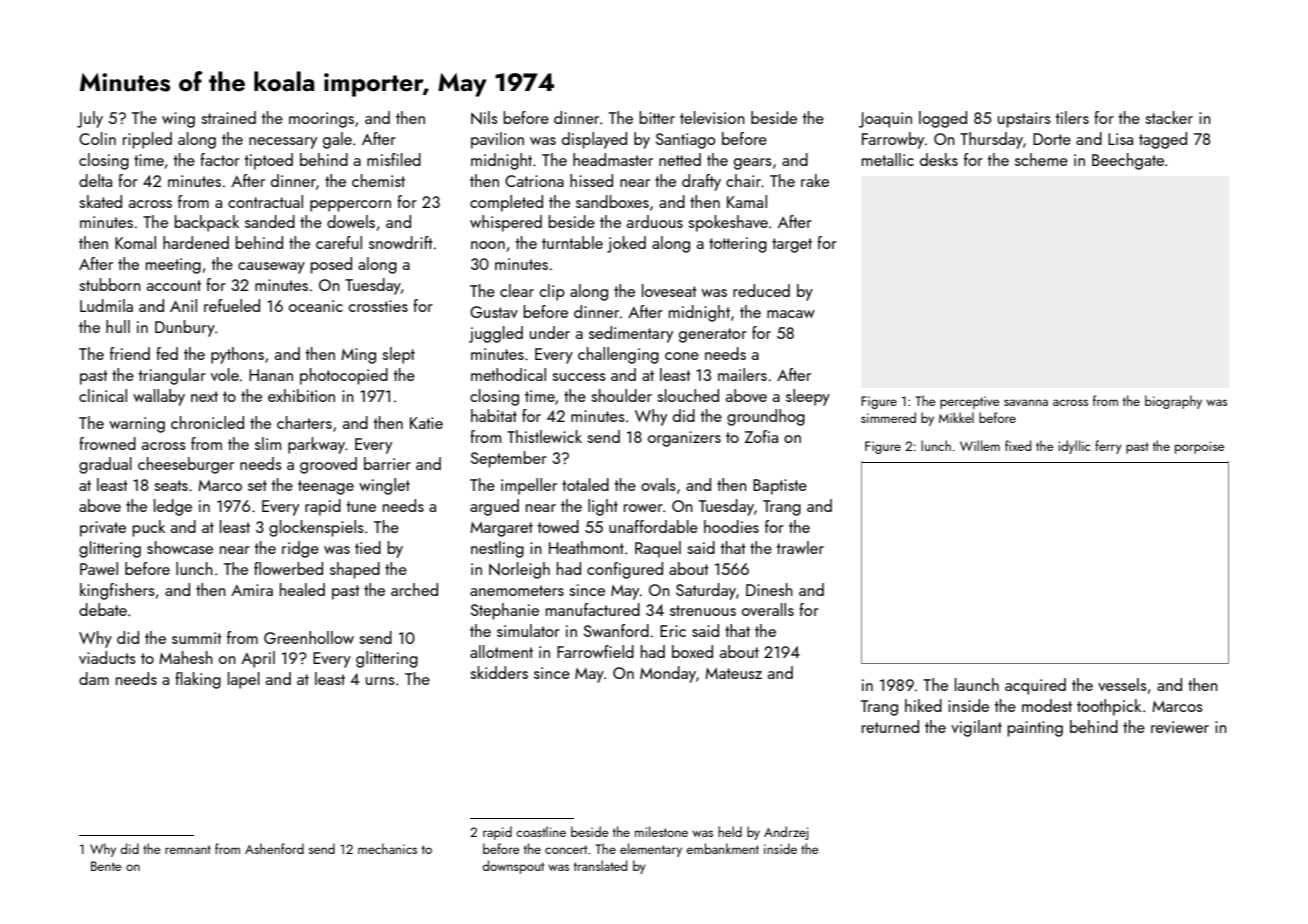  What do you see at coordinates (742, 374) in the document?
I see `mailers` at bounding box center [742, 374].
